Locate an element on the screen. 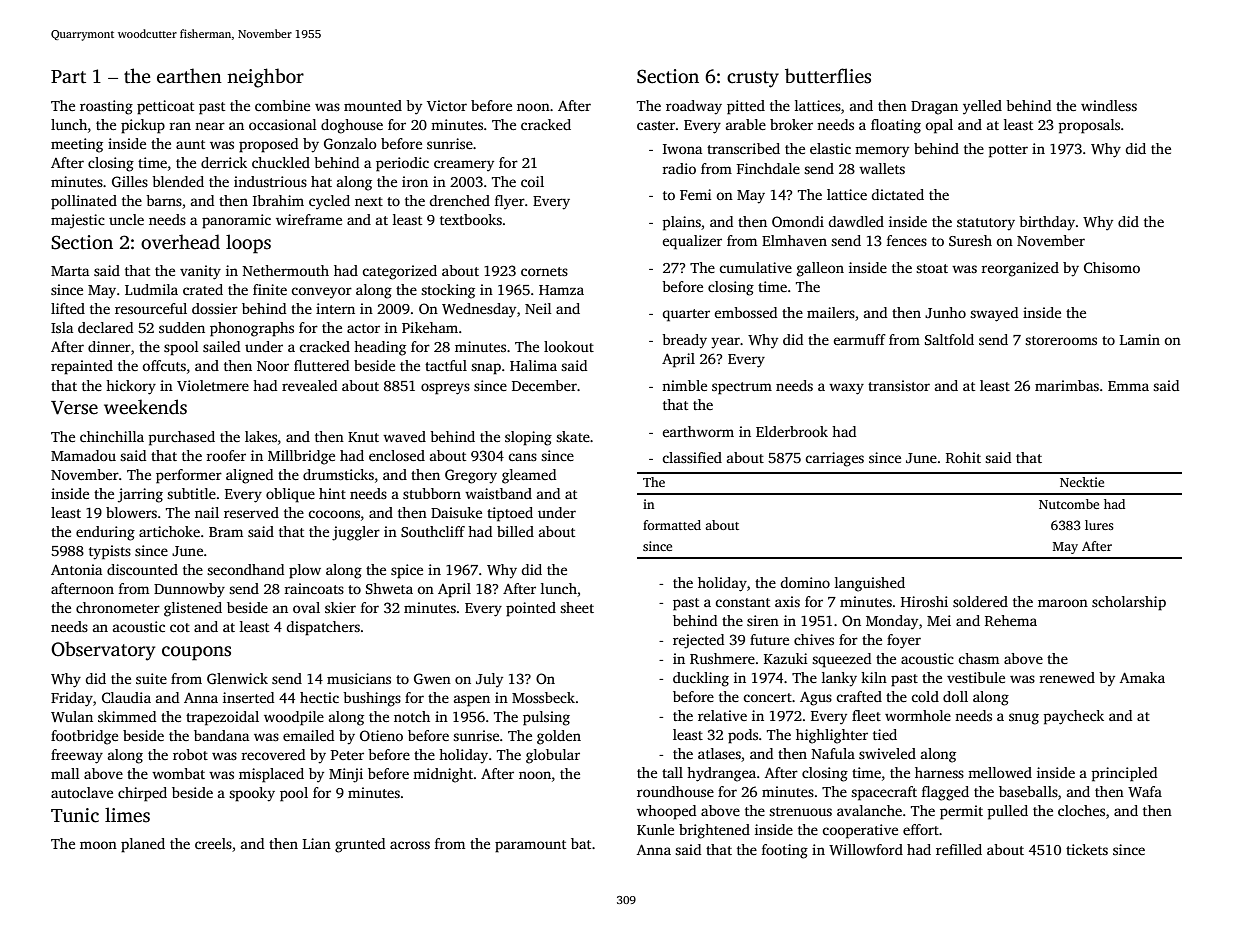 Image resolution: width=1233 pixels, height=952 pixels. roadway is located at coordinates (694, 107).
